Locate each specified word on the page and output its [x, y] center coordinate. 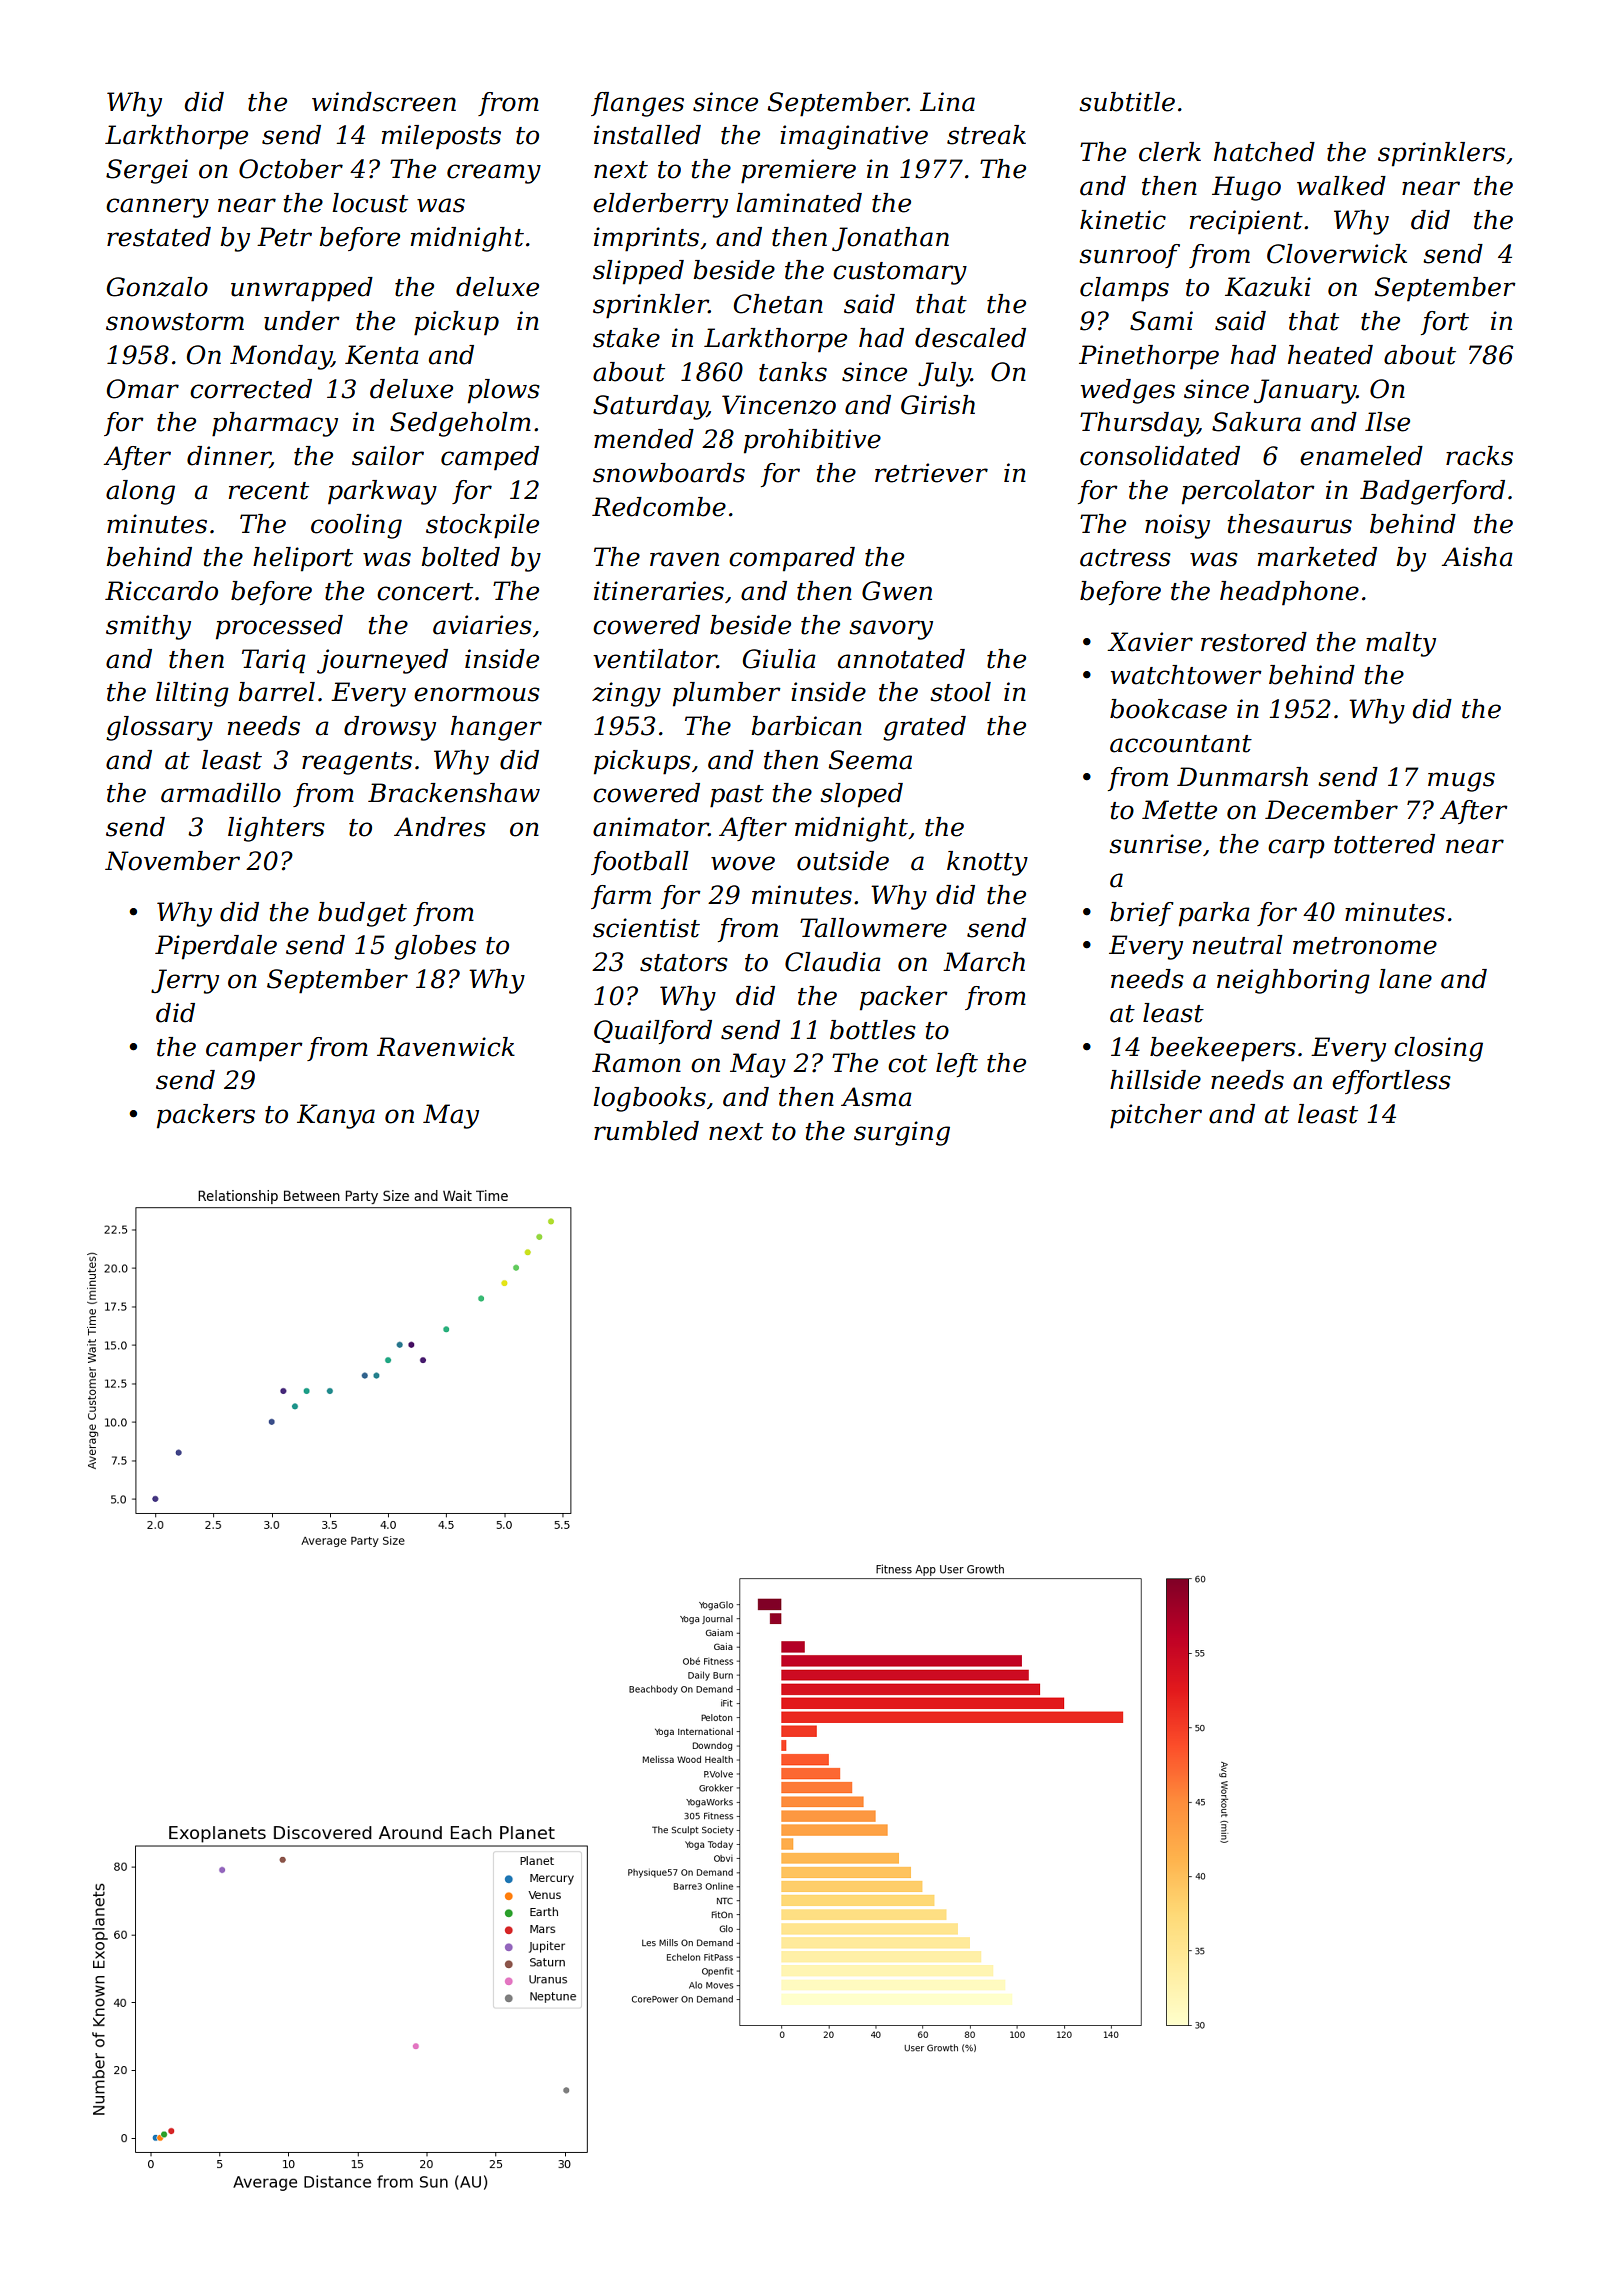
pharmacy [275, 424]
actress [1125, 558]
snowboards [669, 473]
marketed [1317, 557]
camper [254, 1052]
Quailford [653, 1032]
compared [792, 559]
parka [1214, 914]
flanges [637, 104]
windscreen [384, 102]
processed [279, 627]
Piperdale [216, 947]
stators [684, 963]
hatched [1264, 152]
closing [1438, 1049]
